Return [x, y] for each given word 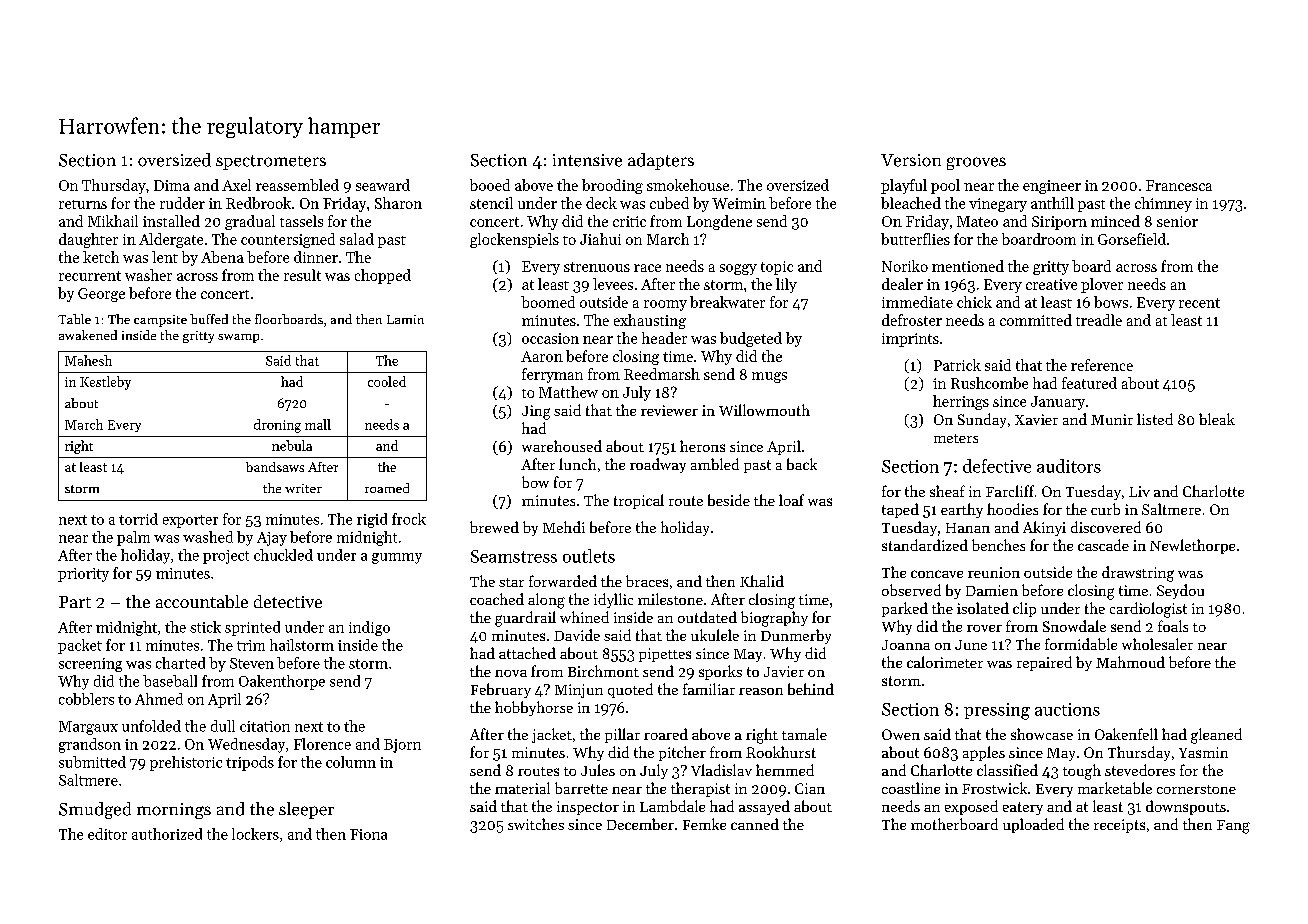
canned [755, 824]
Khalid [762, 581]
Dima [172, 185]
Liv [1139, 491]
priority [83, 575]
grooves [976, 163]
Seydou [1180, 591]
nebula [292, 445]
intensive [587, 160]
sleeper [306, 810]
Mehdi [564, 527]
